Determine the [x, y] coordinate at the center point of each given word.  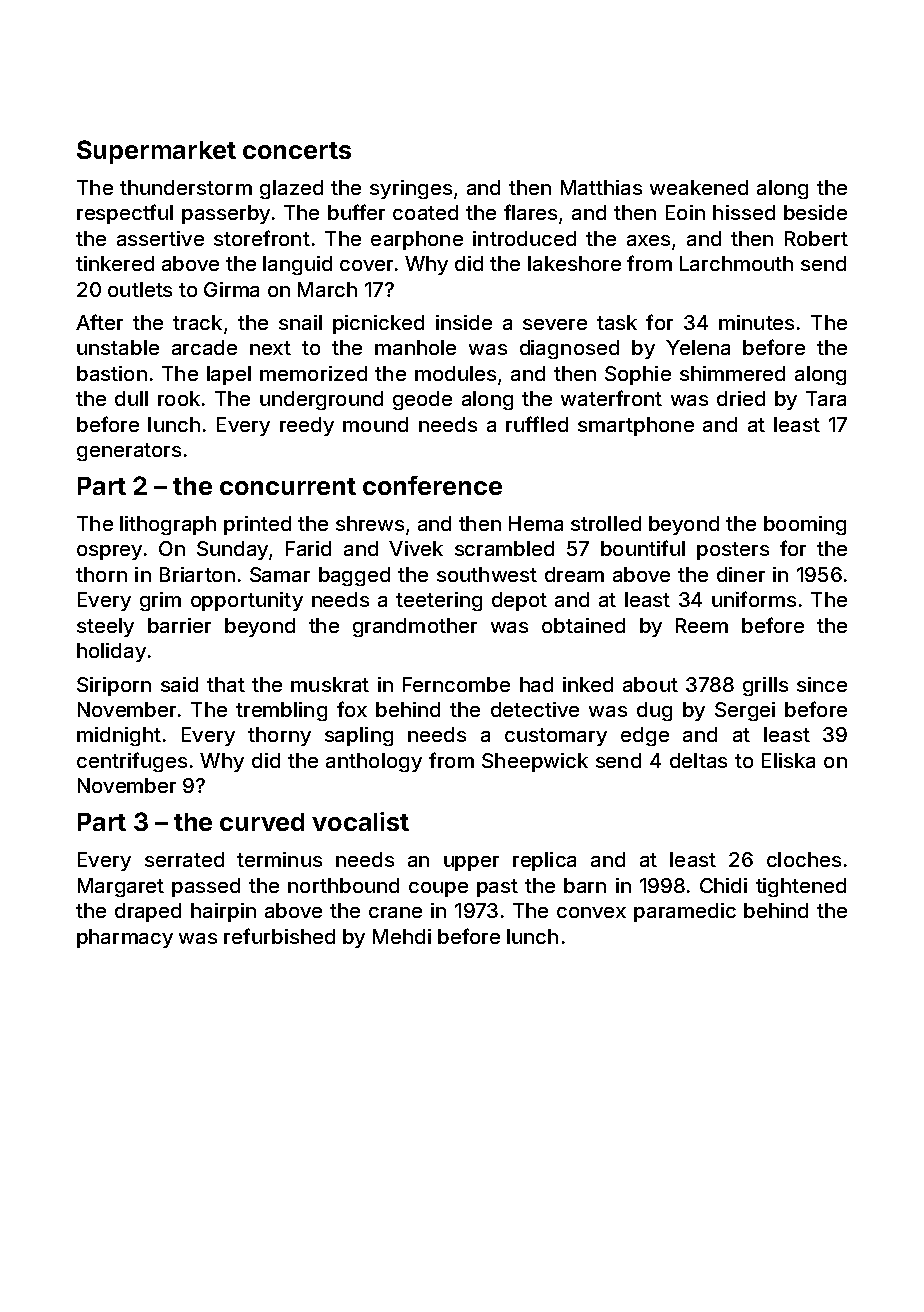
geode [422, 400]
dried [741, 398]
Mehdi [402, 936]
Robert [816, 238]
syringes [411, 189]
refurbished [279, 936]
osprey [109, 552]
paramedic [685, 912]
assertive [160, 238]
